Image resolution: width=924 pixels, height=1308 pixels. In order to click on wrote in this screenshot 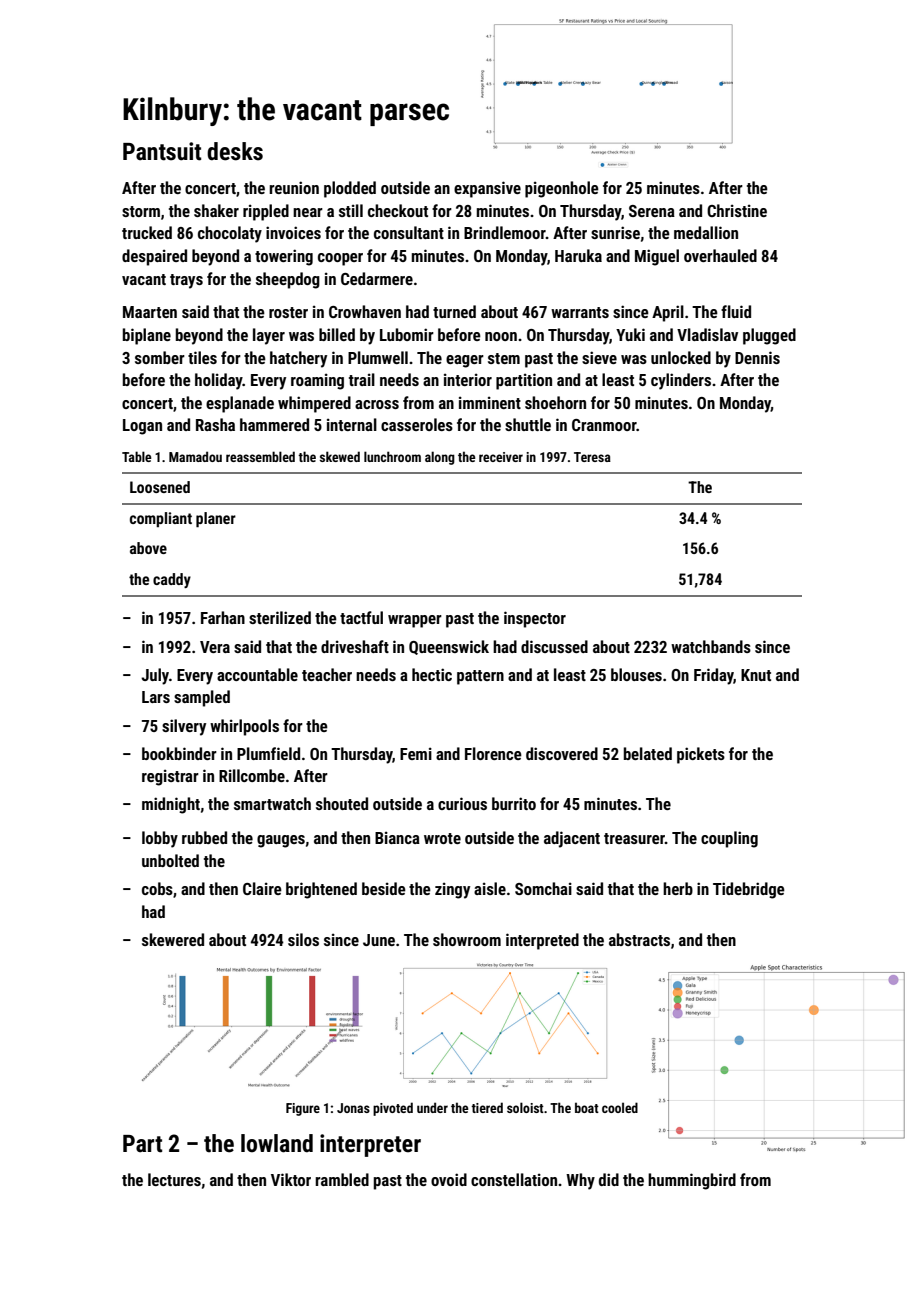, I will do `click(442, 838)`.
